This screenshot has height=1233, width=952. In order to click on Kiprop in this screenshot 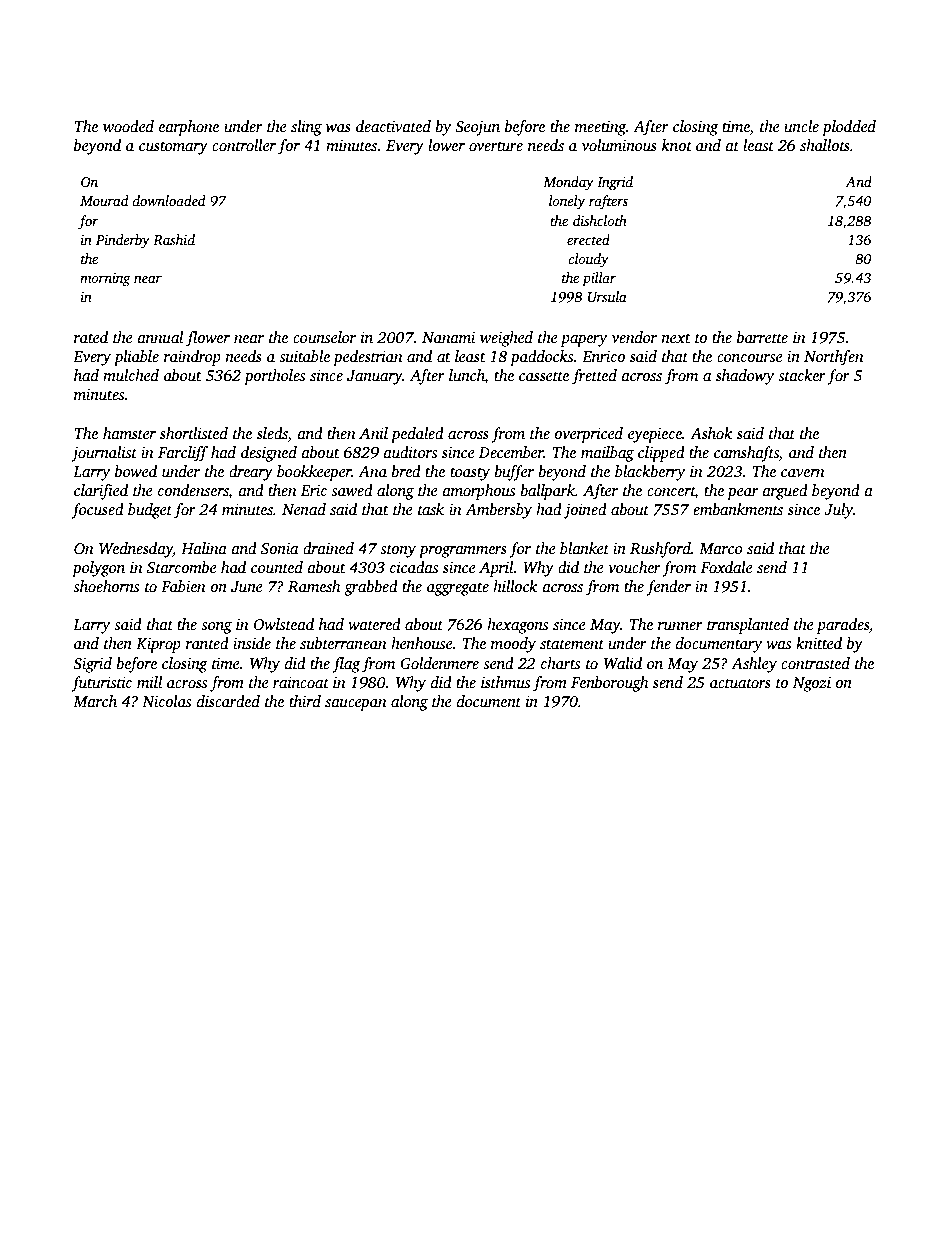, I will do `click(158, 645)`.
